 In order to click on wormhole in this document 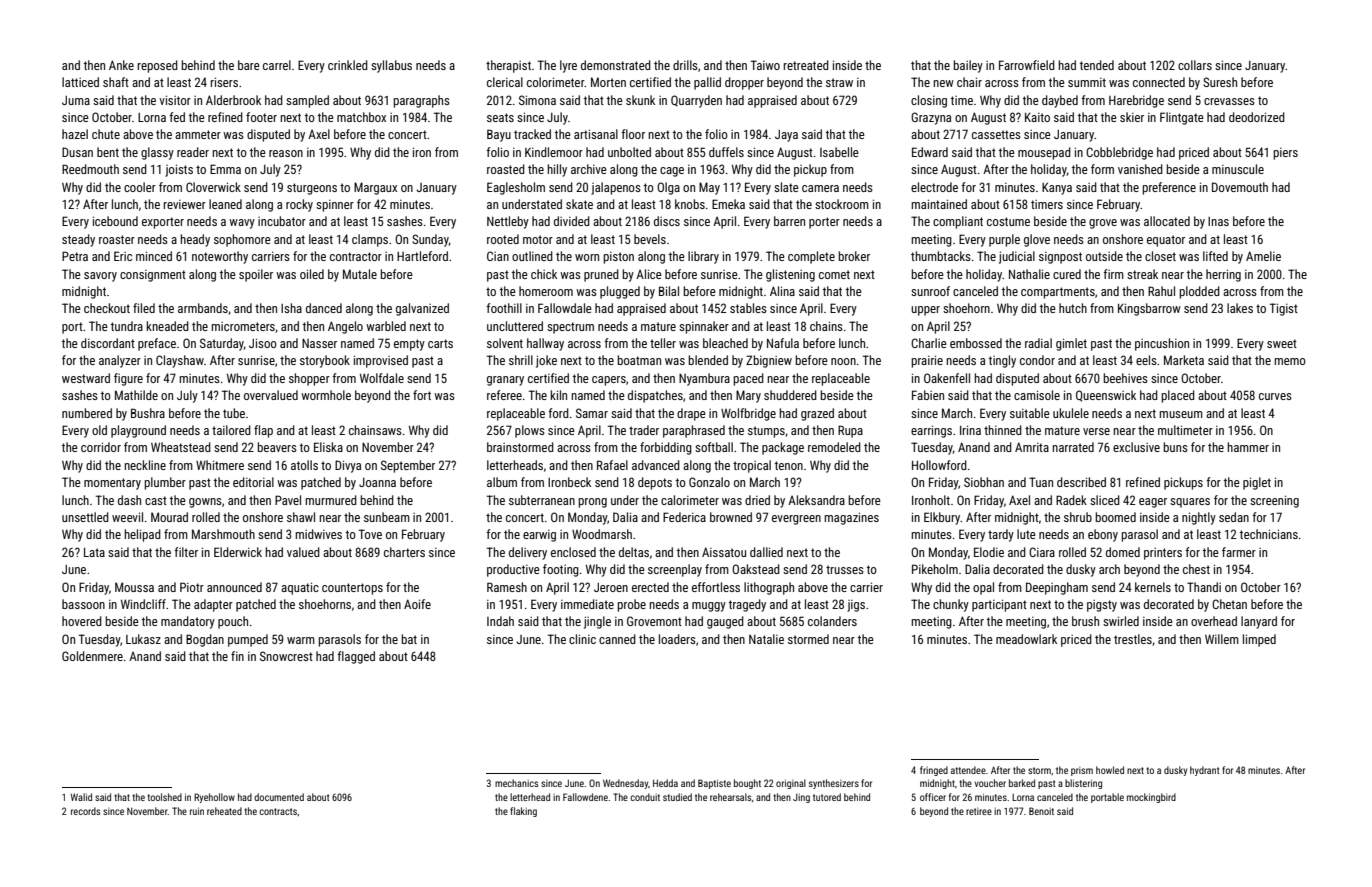, I will do `click(326, 395)`.
